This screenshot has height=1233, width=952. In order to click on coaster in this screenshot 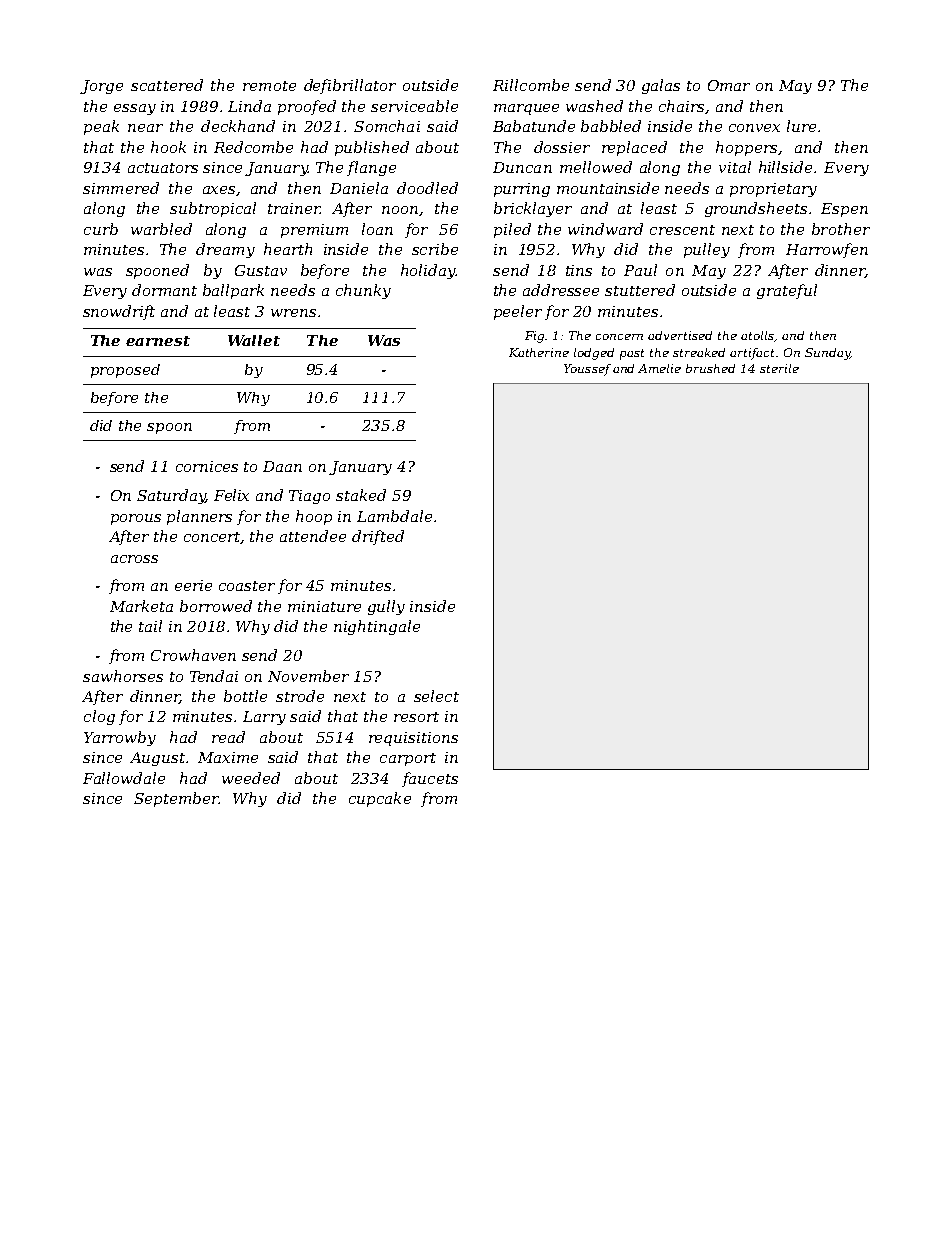, I will do `click(247, 586)`.
